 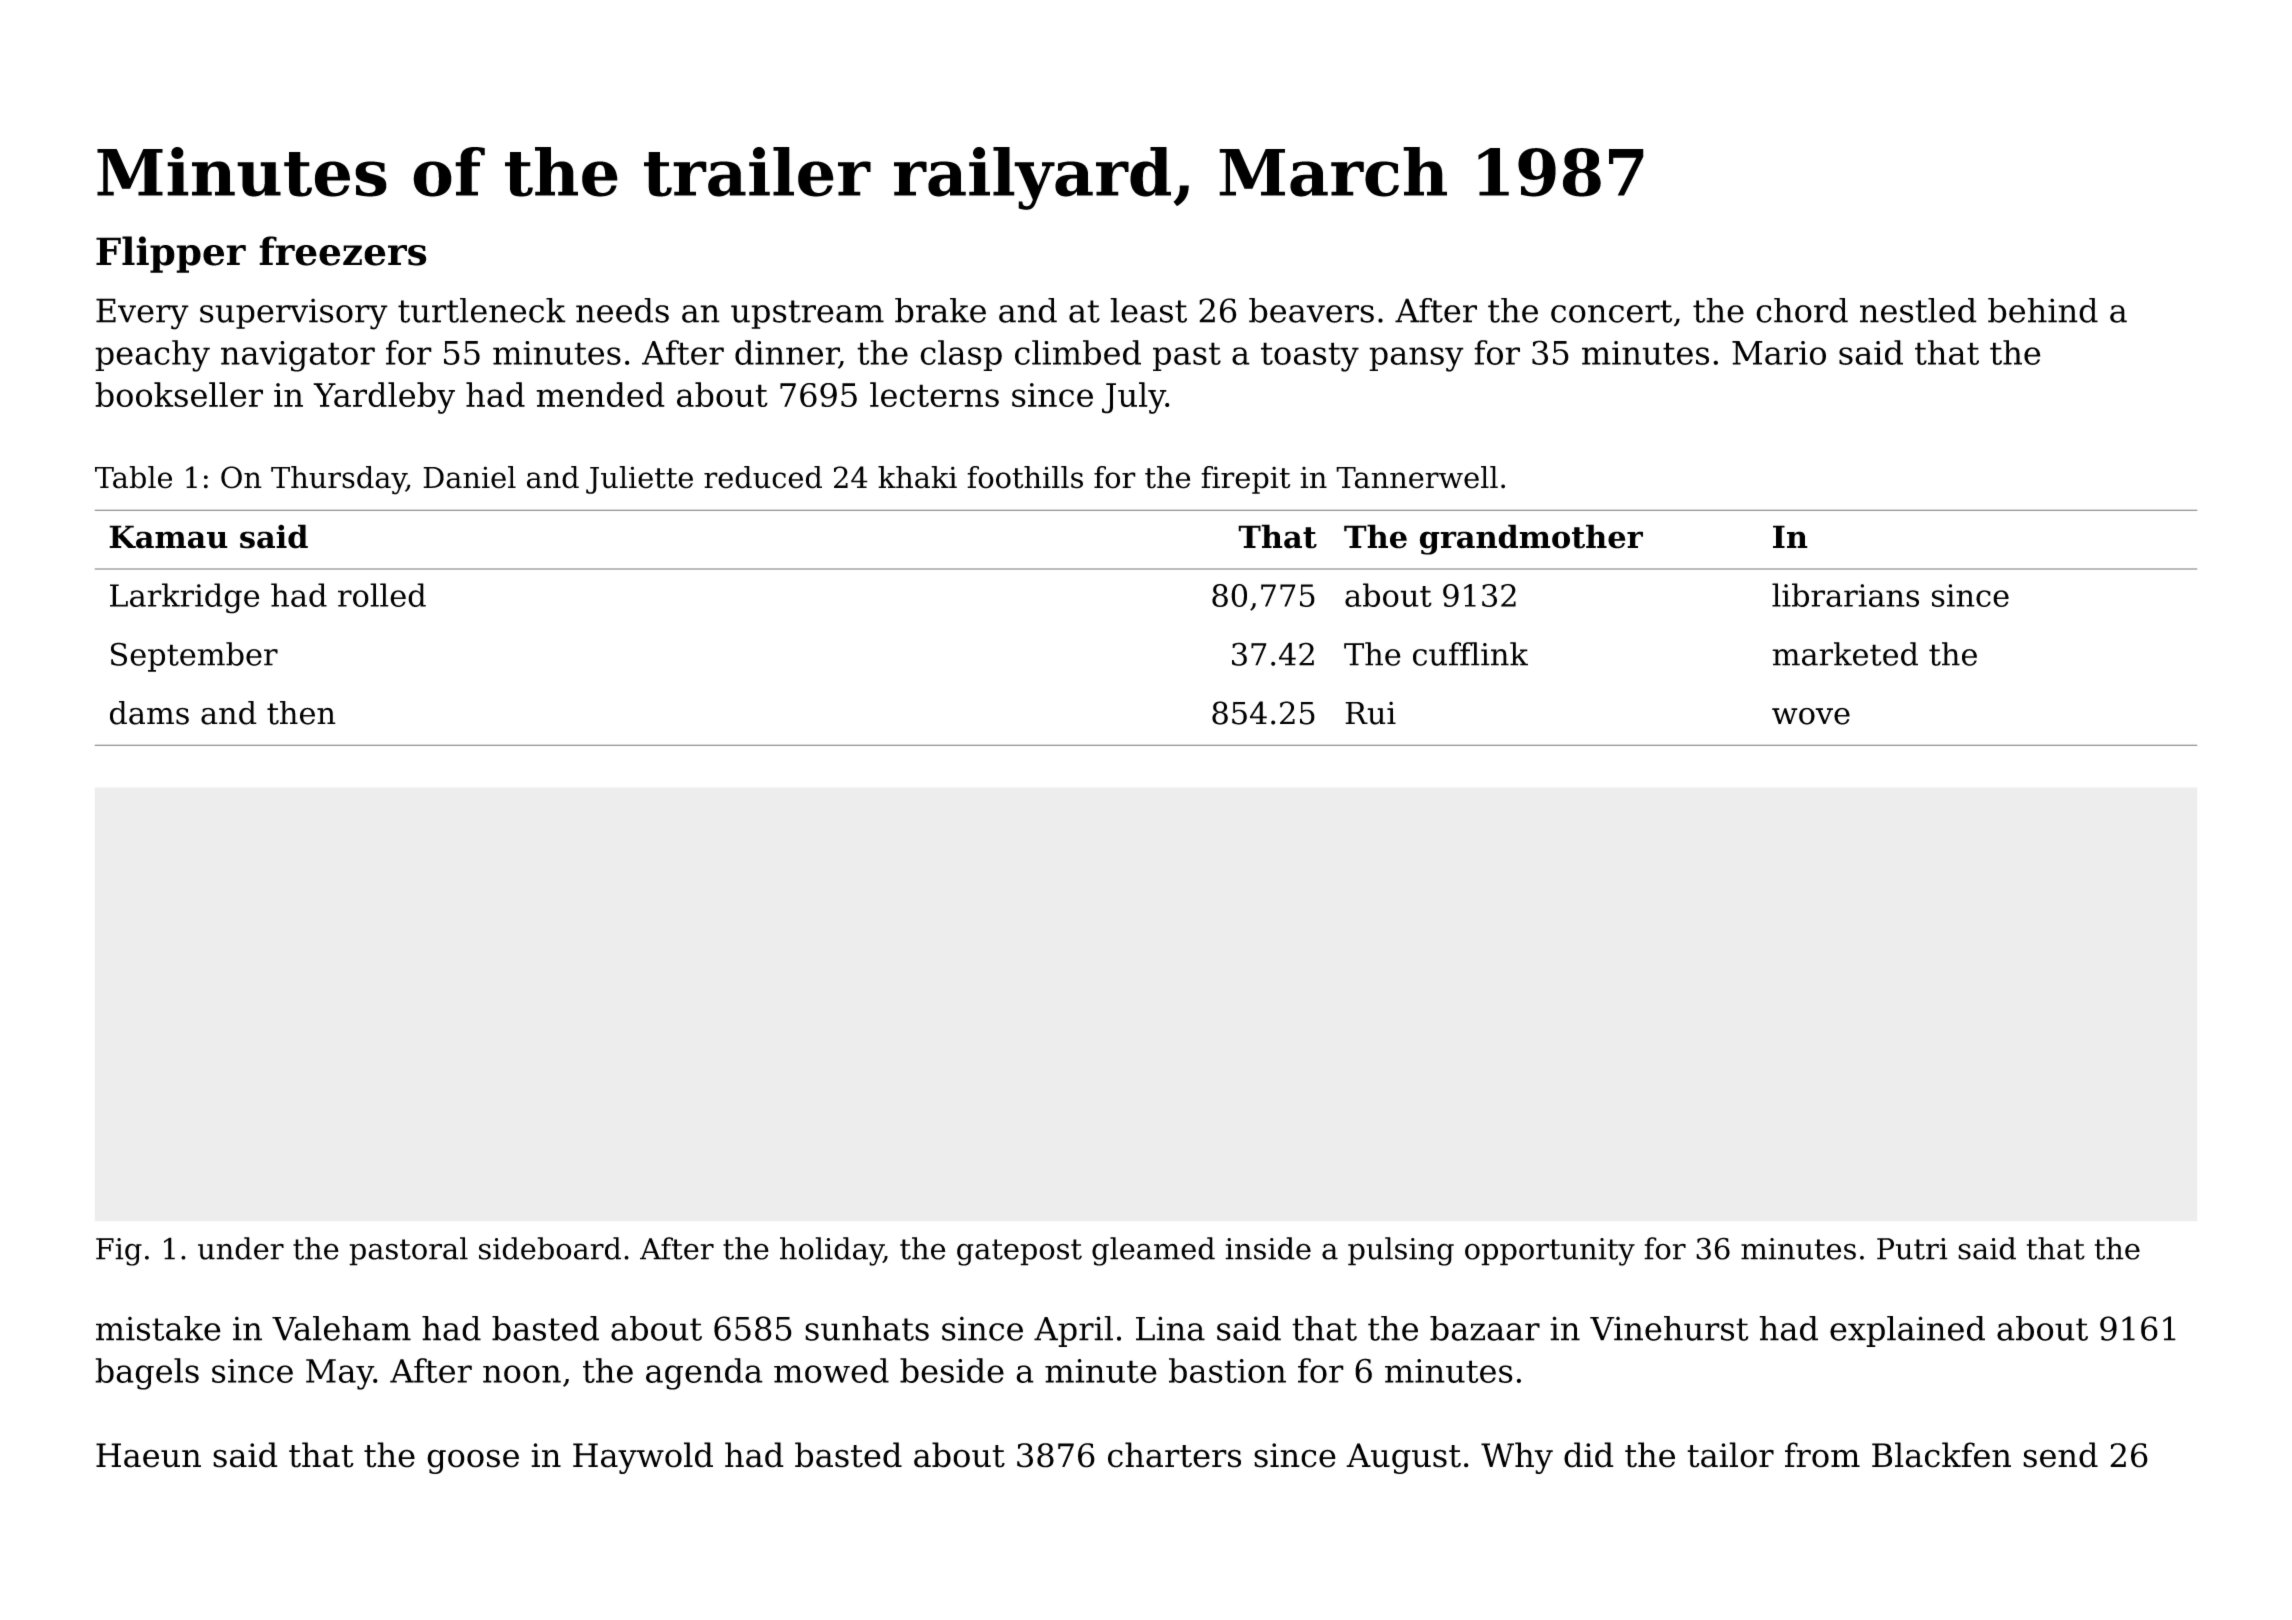 I want to click on behind, so click(x=2043, y=310).
